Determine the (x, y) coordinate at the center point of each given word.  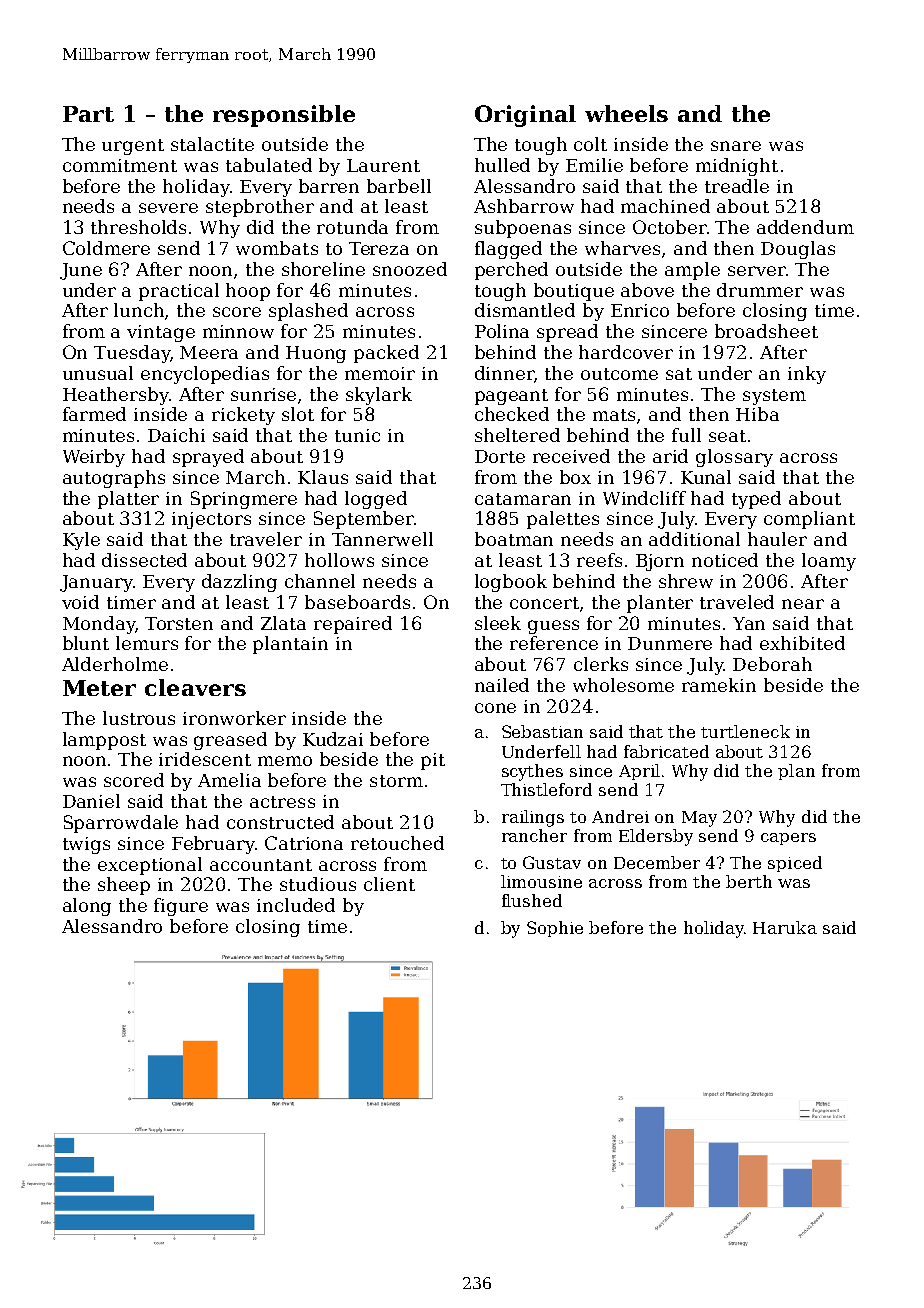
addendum (805, 227)
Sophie (555, 929)
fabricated (666, 751)
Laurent (383, 165)
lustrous (139, 718)
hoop (248, 292)
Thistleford (546, 789)
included (296, 905)
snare (736, 146)
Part (88, 114)
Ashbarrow (524, 206)
